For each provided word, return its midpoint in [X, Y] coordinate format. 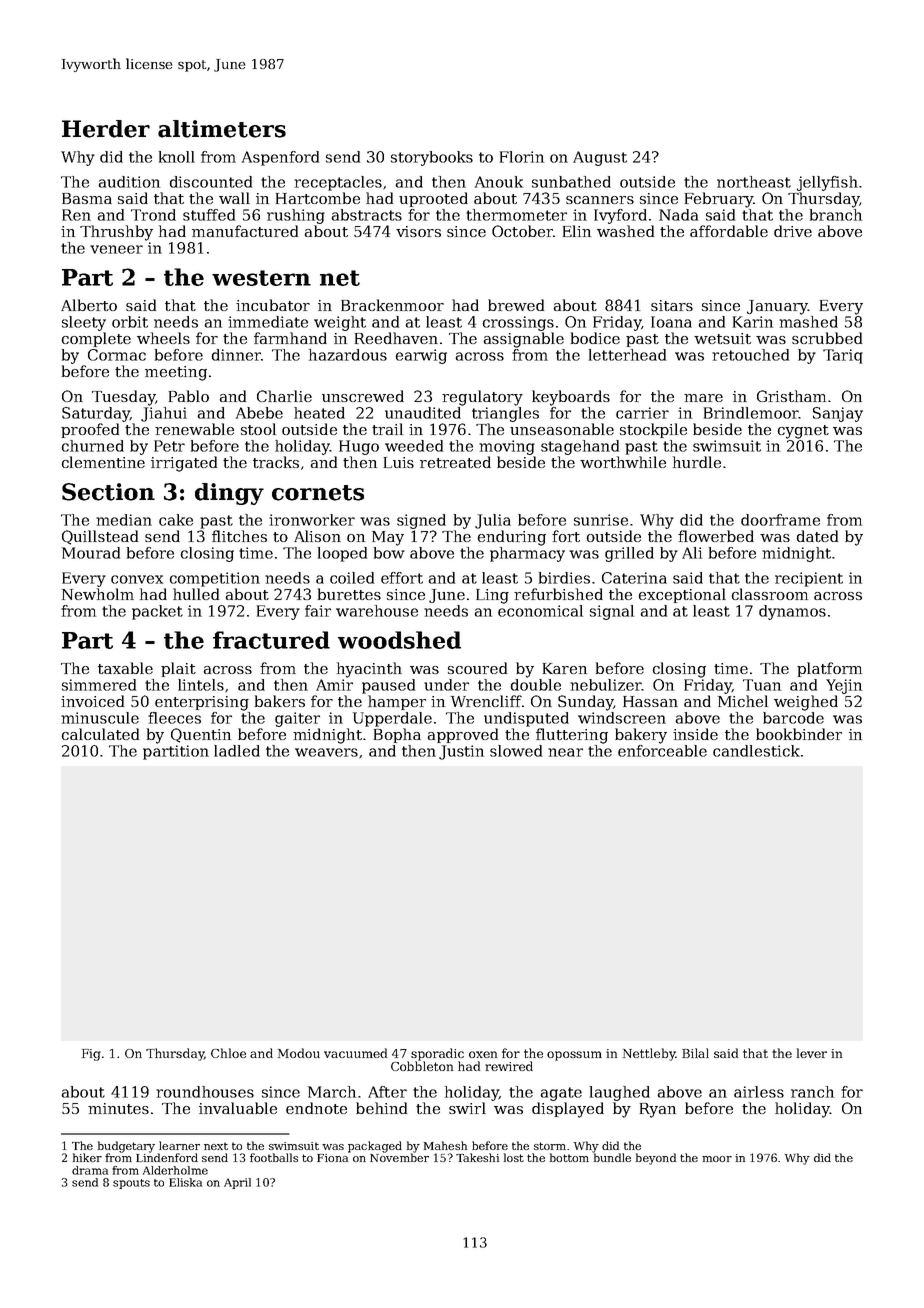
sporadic [437, 1054]
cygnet [803, 432]
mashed [808, 322]
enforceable [662, 751]
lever [812, 1053]
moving [507, 447]
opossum [574, 1056]
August [600, 158]
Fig [91, 1055]
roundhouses [205, 1092]
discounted [211, 182]
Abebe [259, 413]
